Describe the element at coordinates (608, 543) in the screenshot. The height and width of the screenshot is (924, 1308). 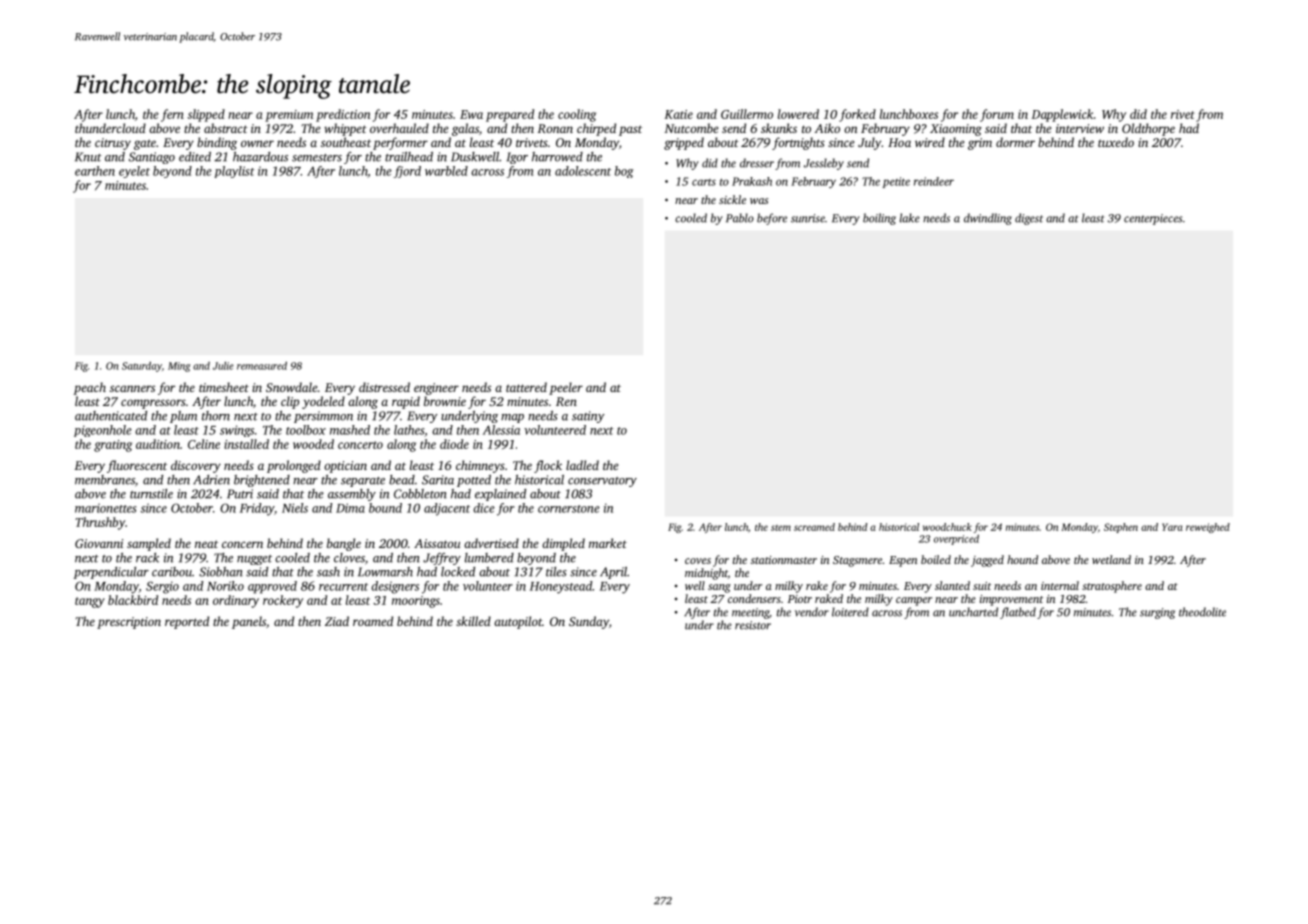
I see `market` at that location.
